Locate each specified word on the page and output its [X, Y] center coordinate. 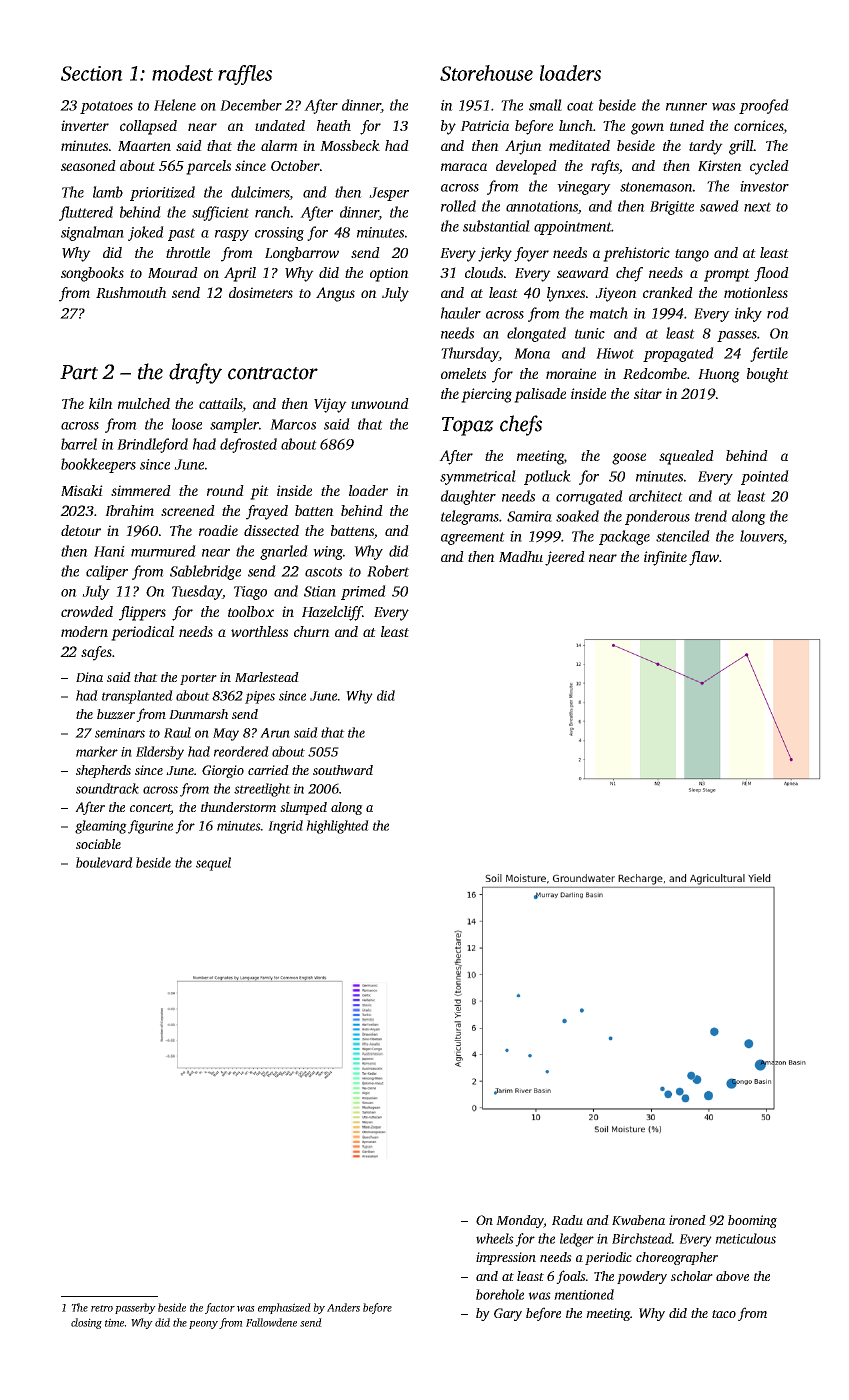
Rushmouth [131, 292]
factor [220, 1308]
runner [686, 107]
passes [737, 336]
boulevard [104, 862]
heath [334, 125]
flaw [704, 558]
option [389, 274]
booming [752, 1221]
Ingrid [285, 827]
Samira [529, 516]
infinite [665, 558]
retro [102, 1308]
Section [92, 73]
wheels [495, 1238]
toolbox [251, 611]
